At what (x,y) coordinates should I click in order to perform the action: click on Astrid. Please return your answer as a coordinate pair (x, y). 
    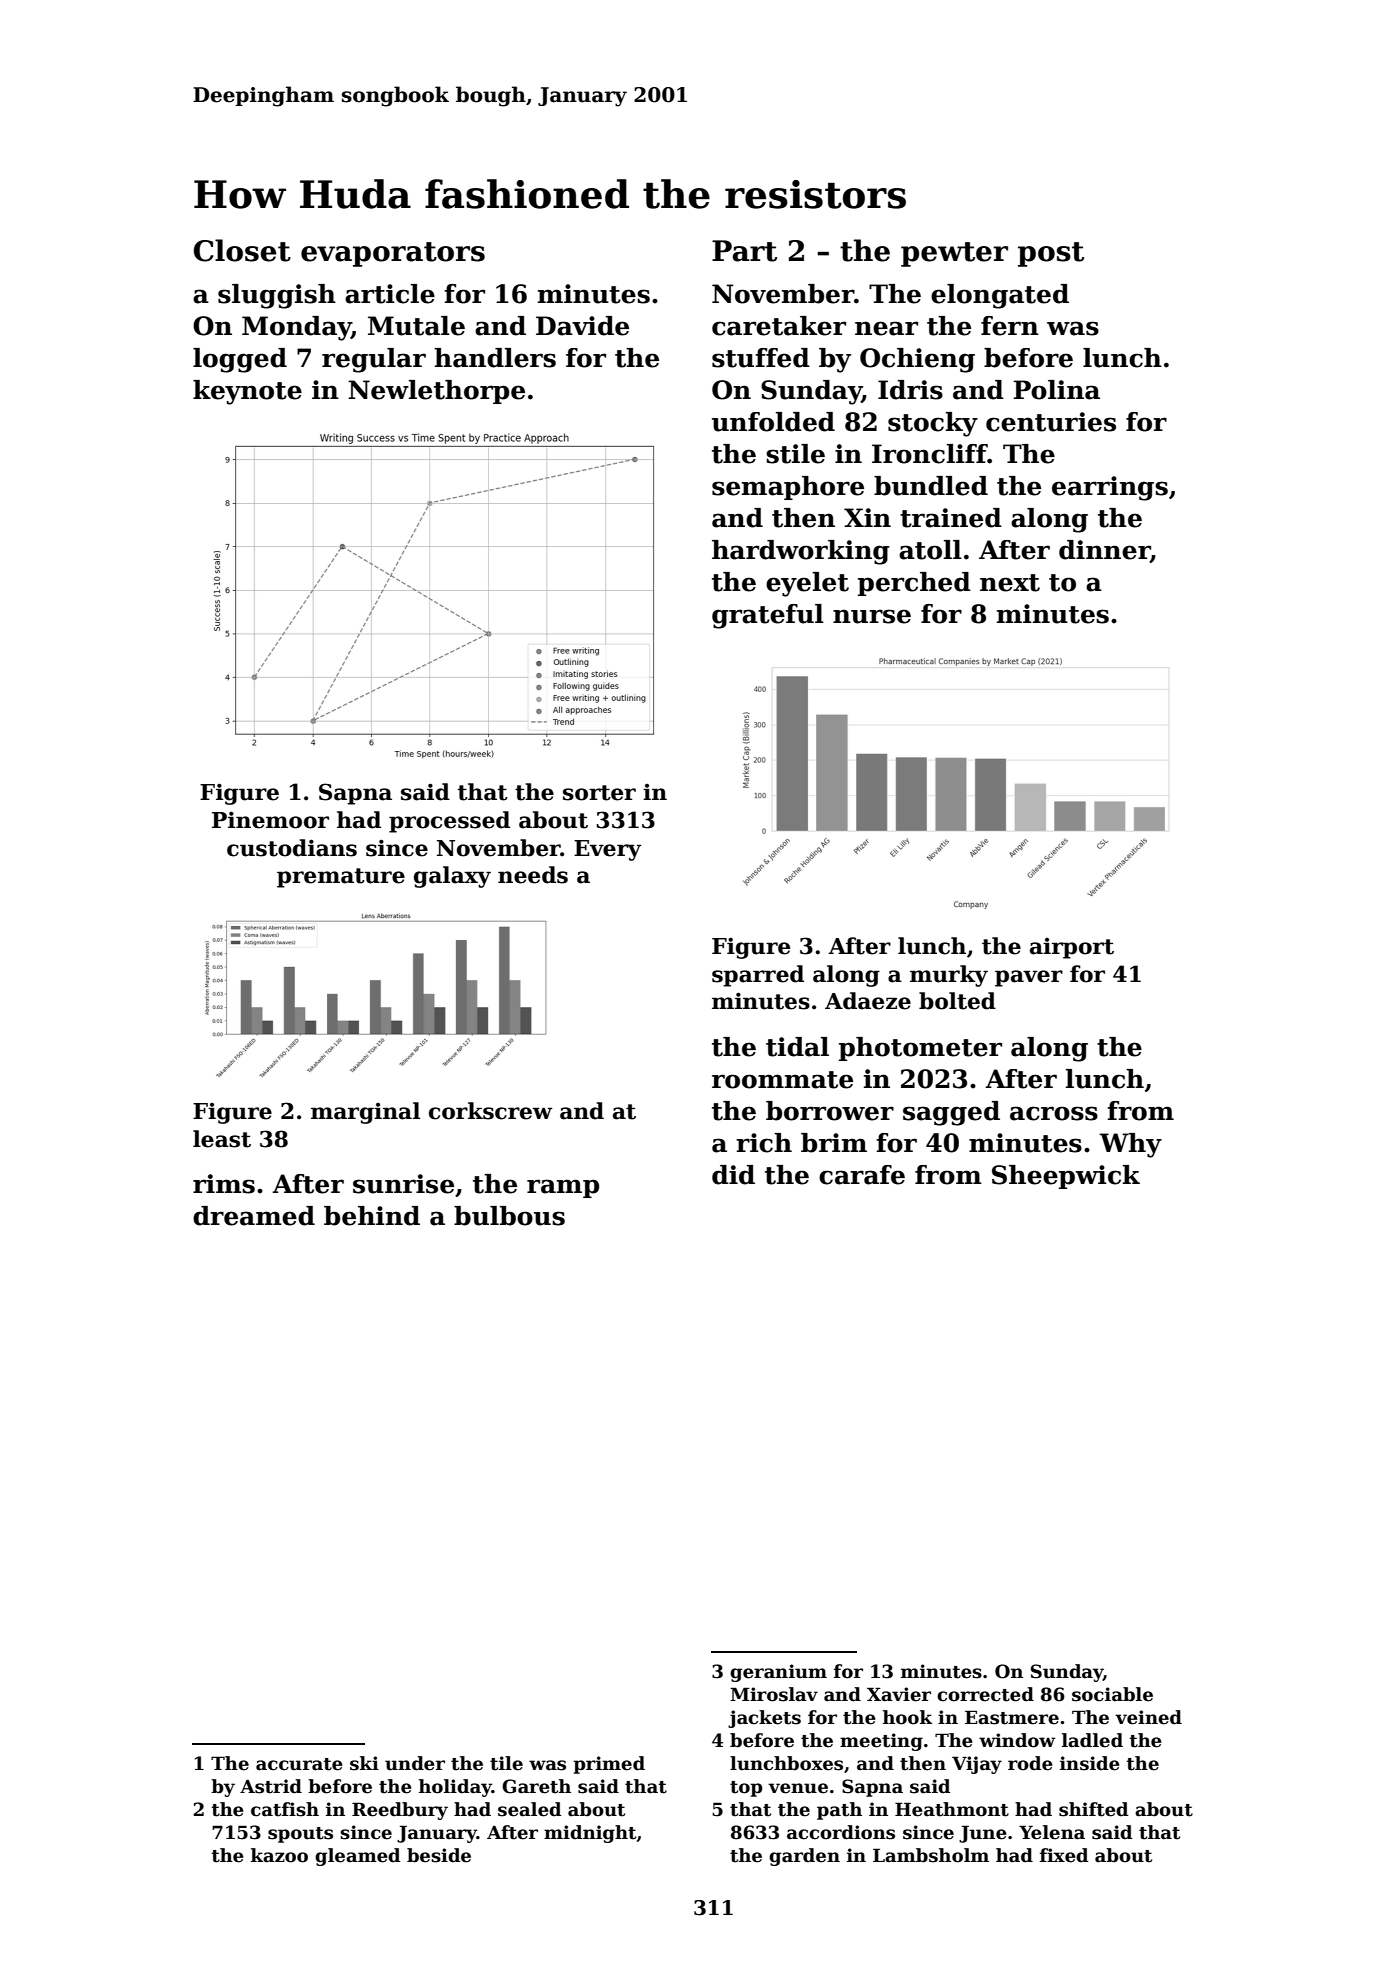
    Looking at the image, I should click on (271, 1786).
